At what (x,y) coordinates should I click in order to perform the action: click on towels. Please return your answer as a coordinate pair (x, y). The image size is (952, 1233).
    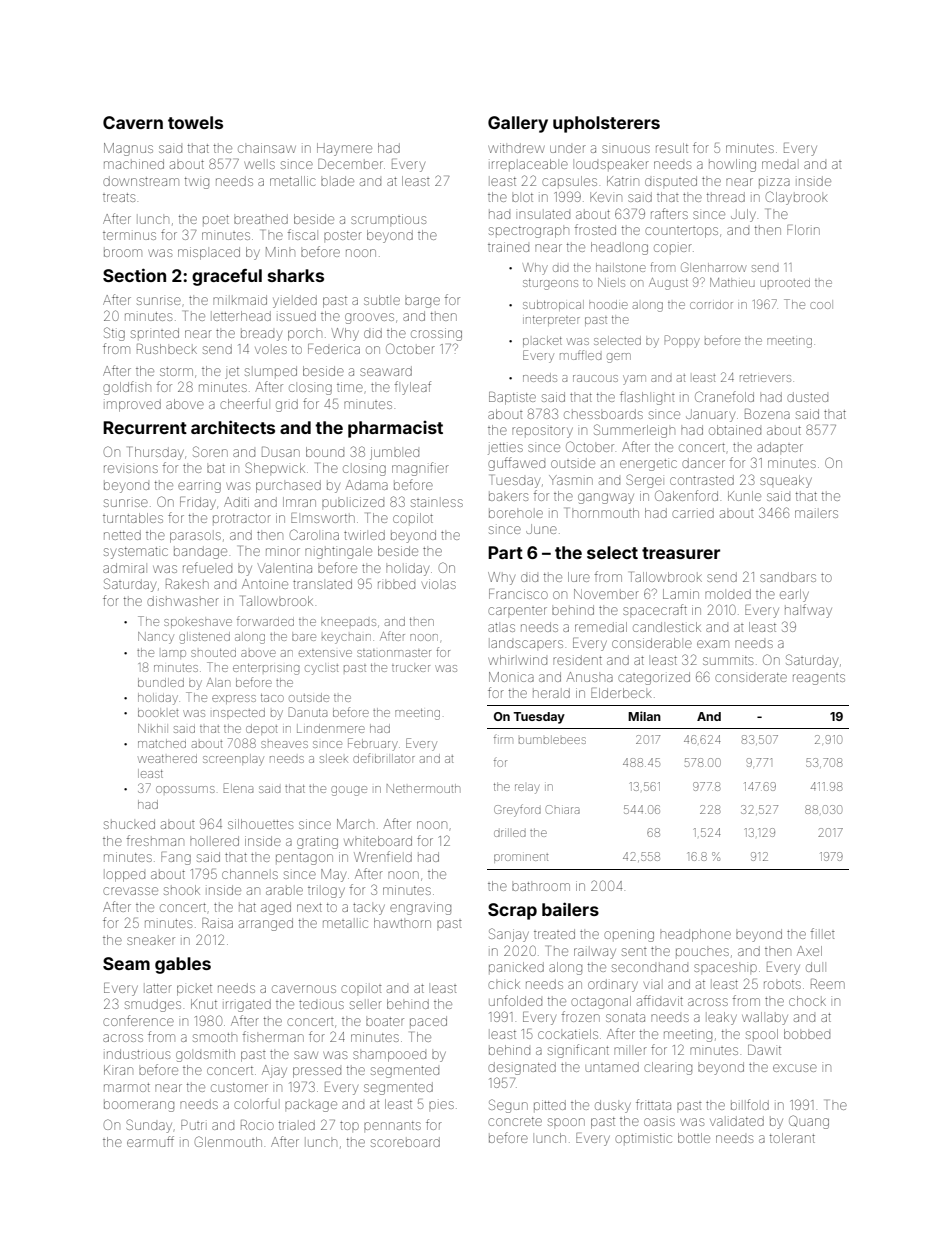
    Looking at the image, I should click on (195, 122).
